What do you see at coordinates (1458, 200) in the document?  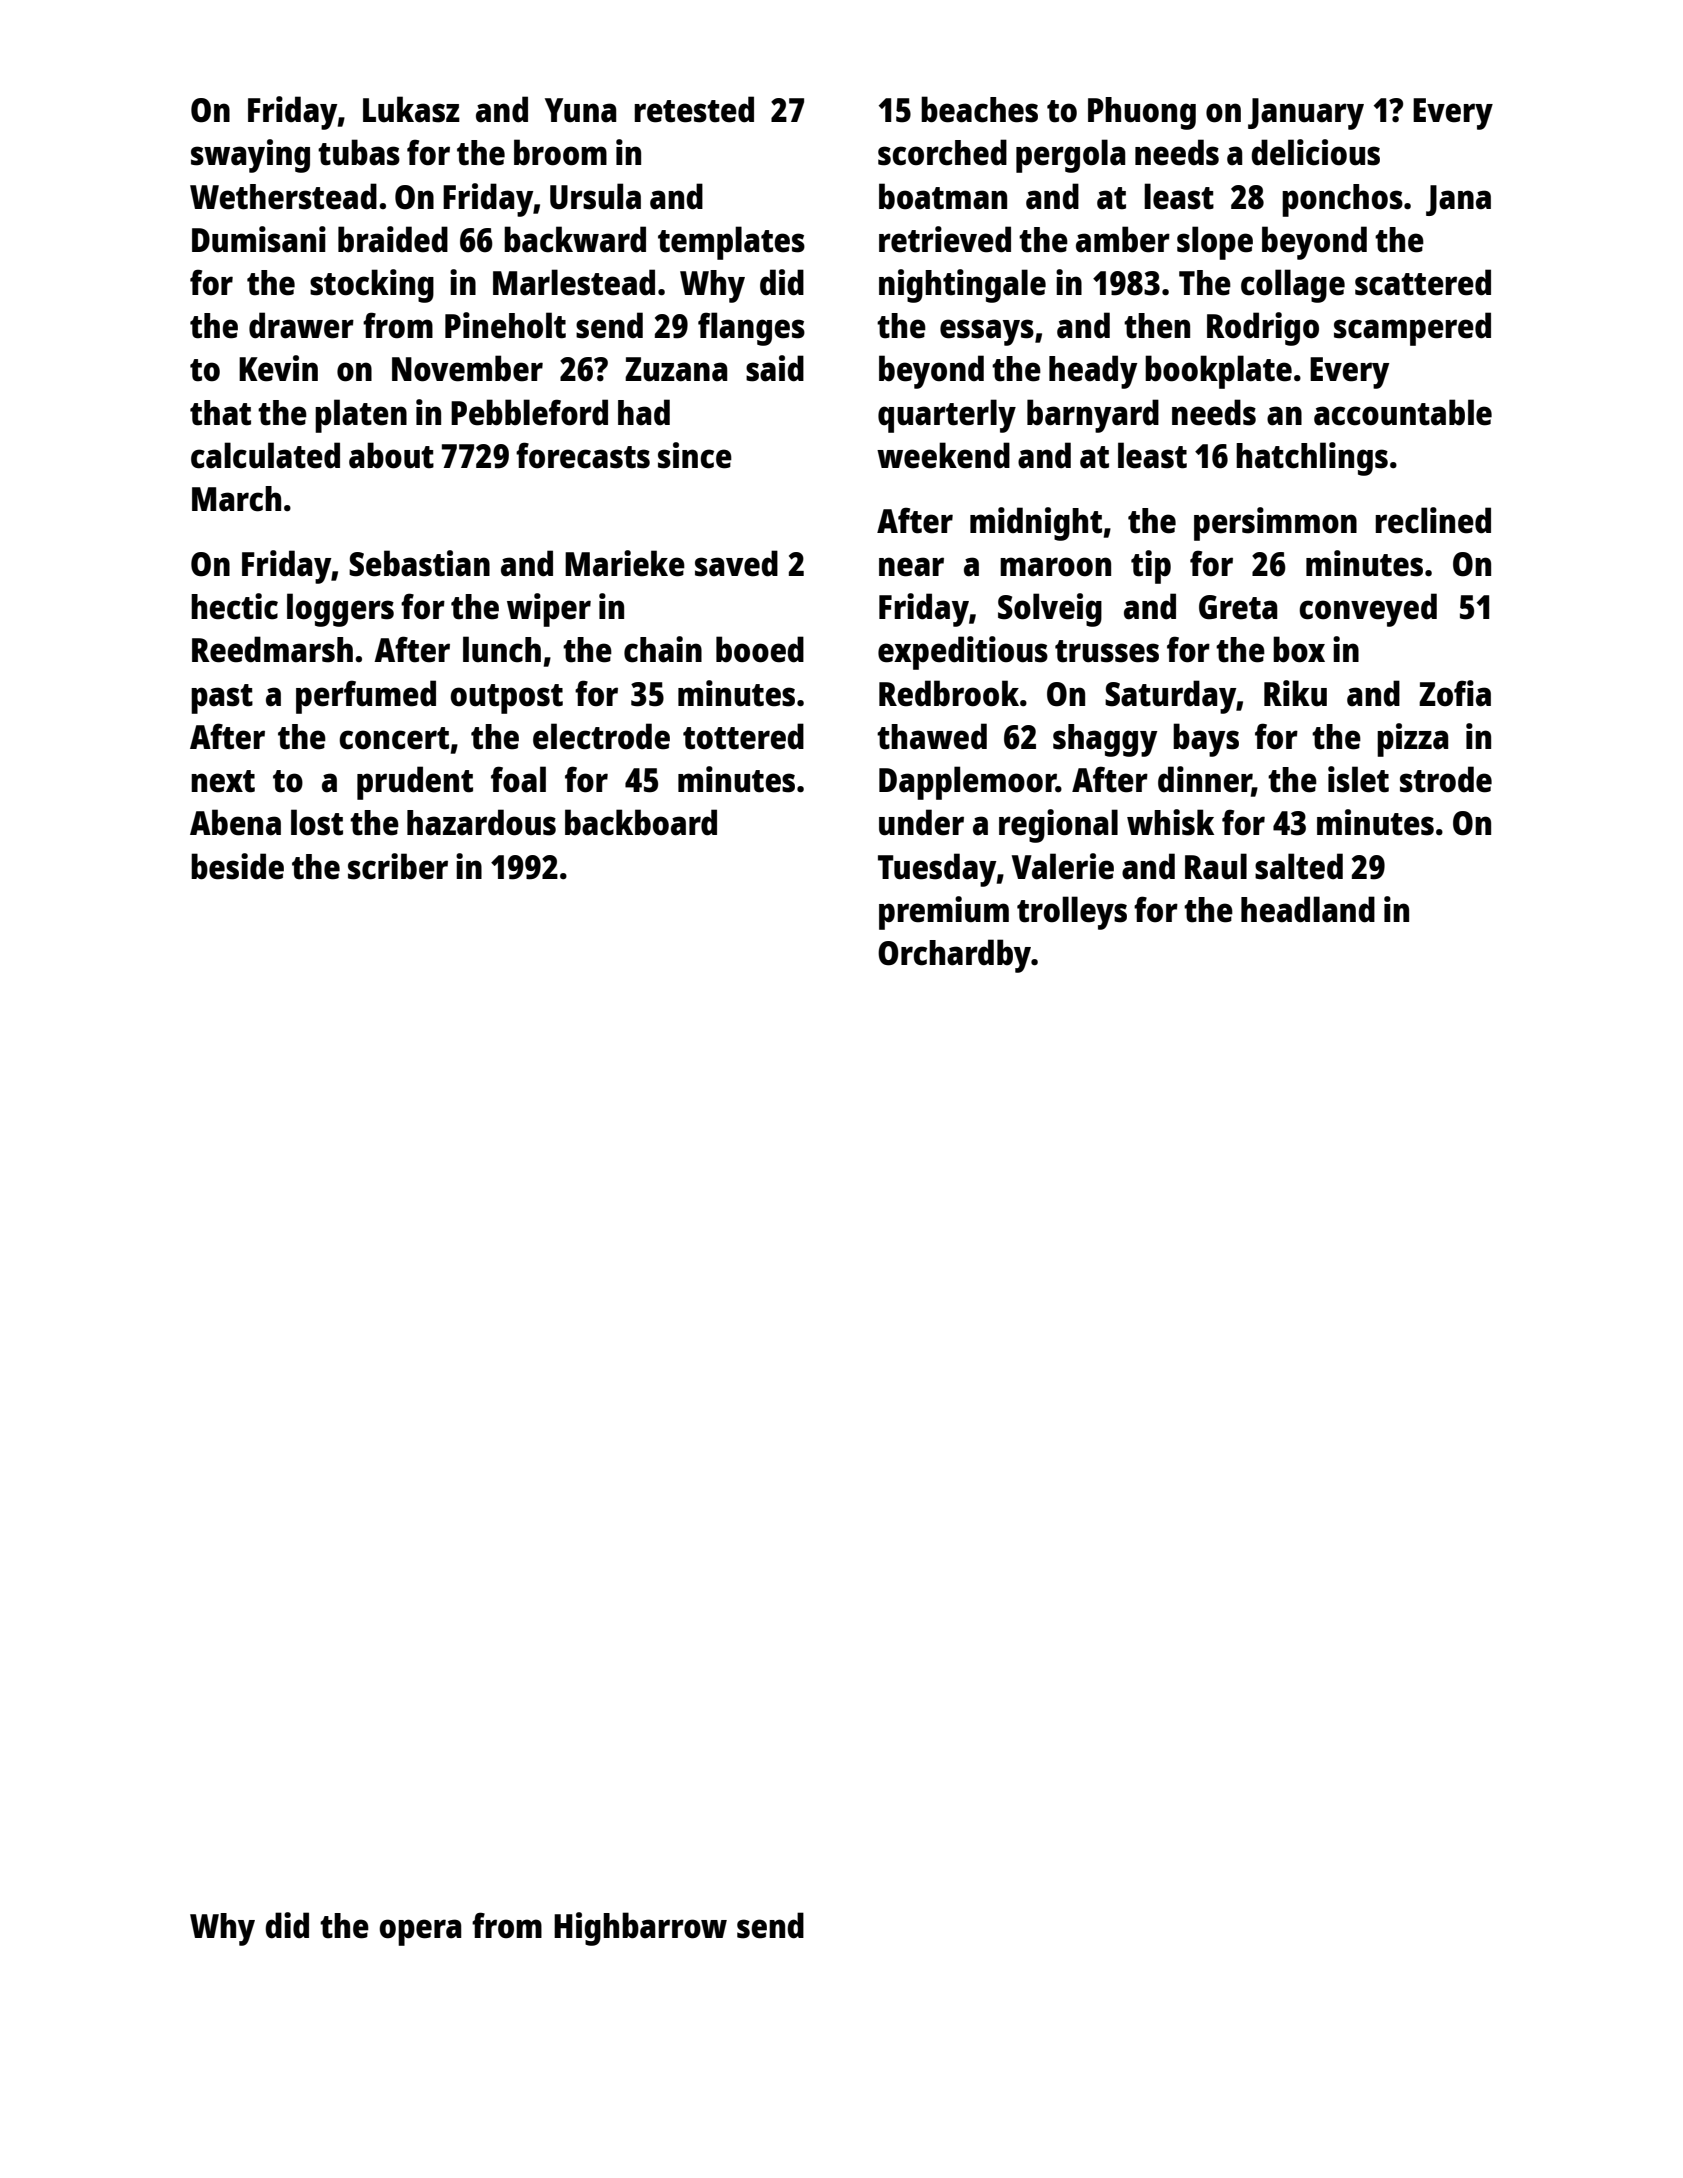 I see `Jana` at bounding box center [1458, 200].
